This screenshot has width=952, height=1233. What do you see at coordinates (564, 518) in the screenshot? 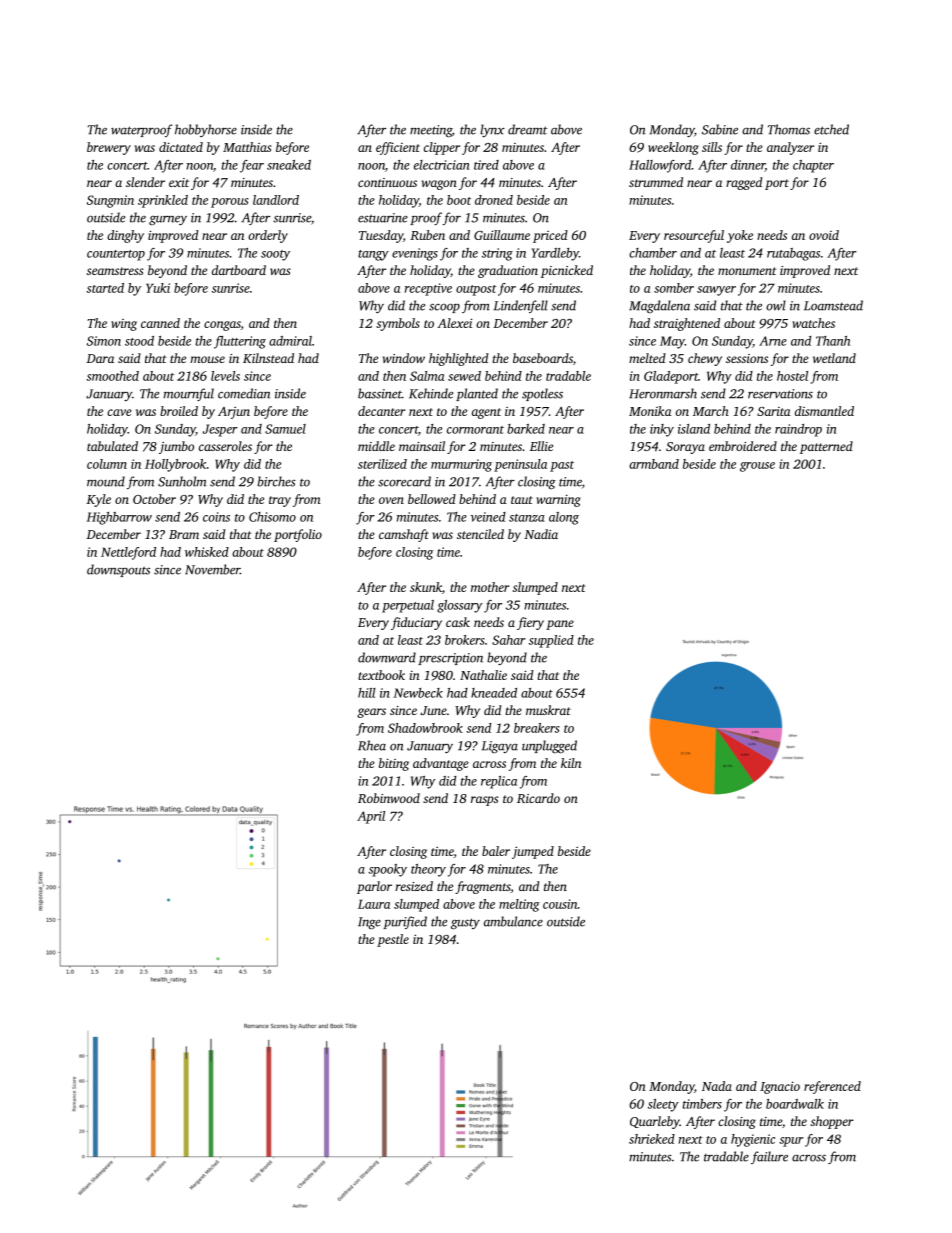
I see `along` at bounding box center [564, 518].
